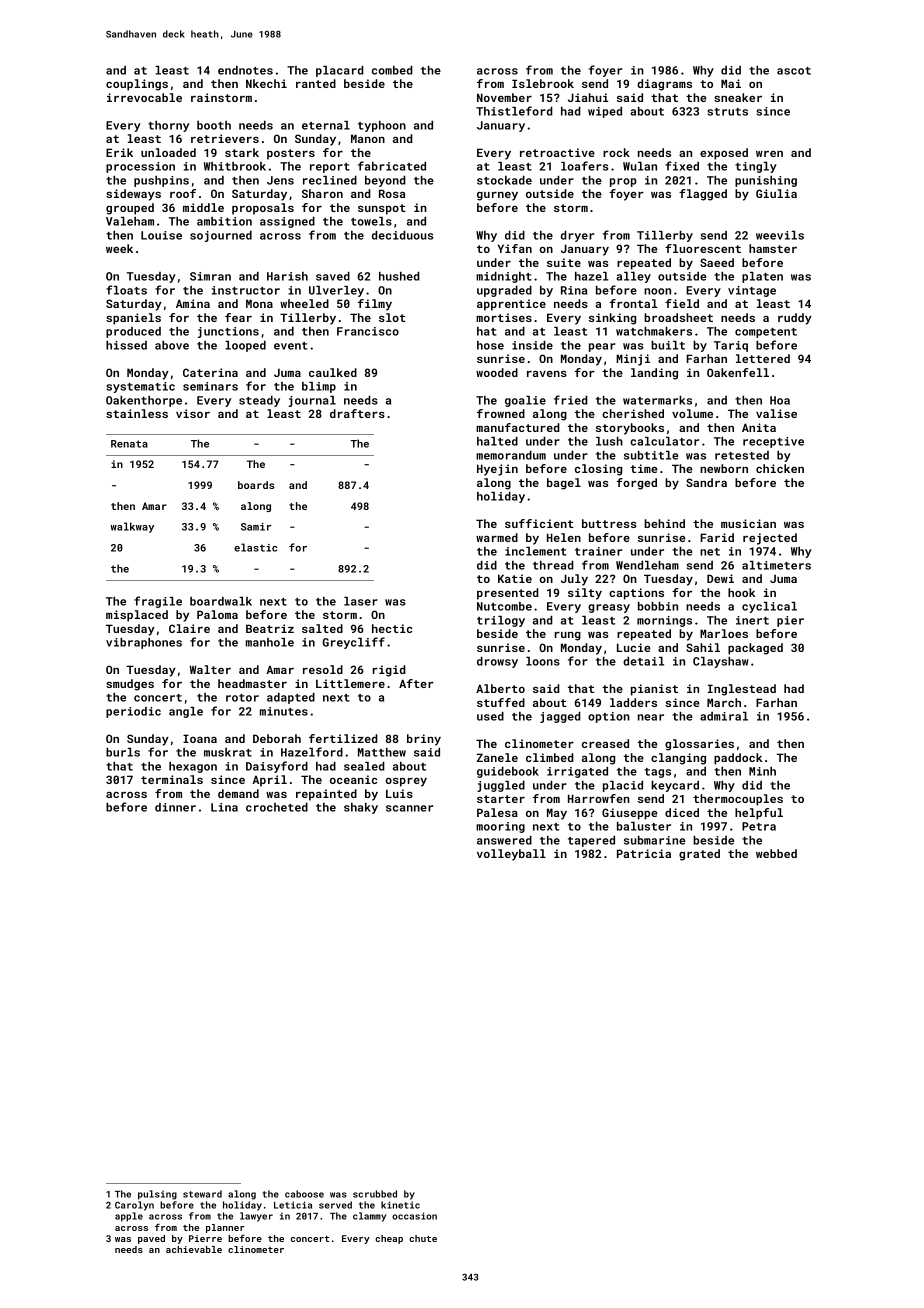 The image size is (924, 1308). I want to click on used, so click(490, 716).
